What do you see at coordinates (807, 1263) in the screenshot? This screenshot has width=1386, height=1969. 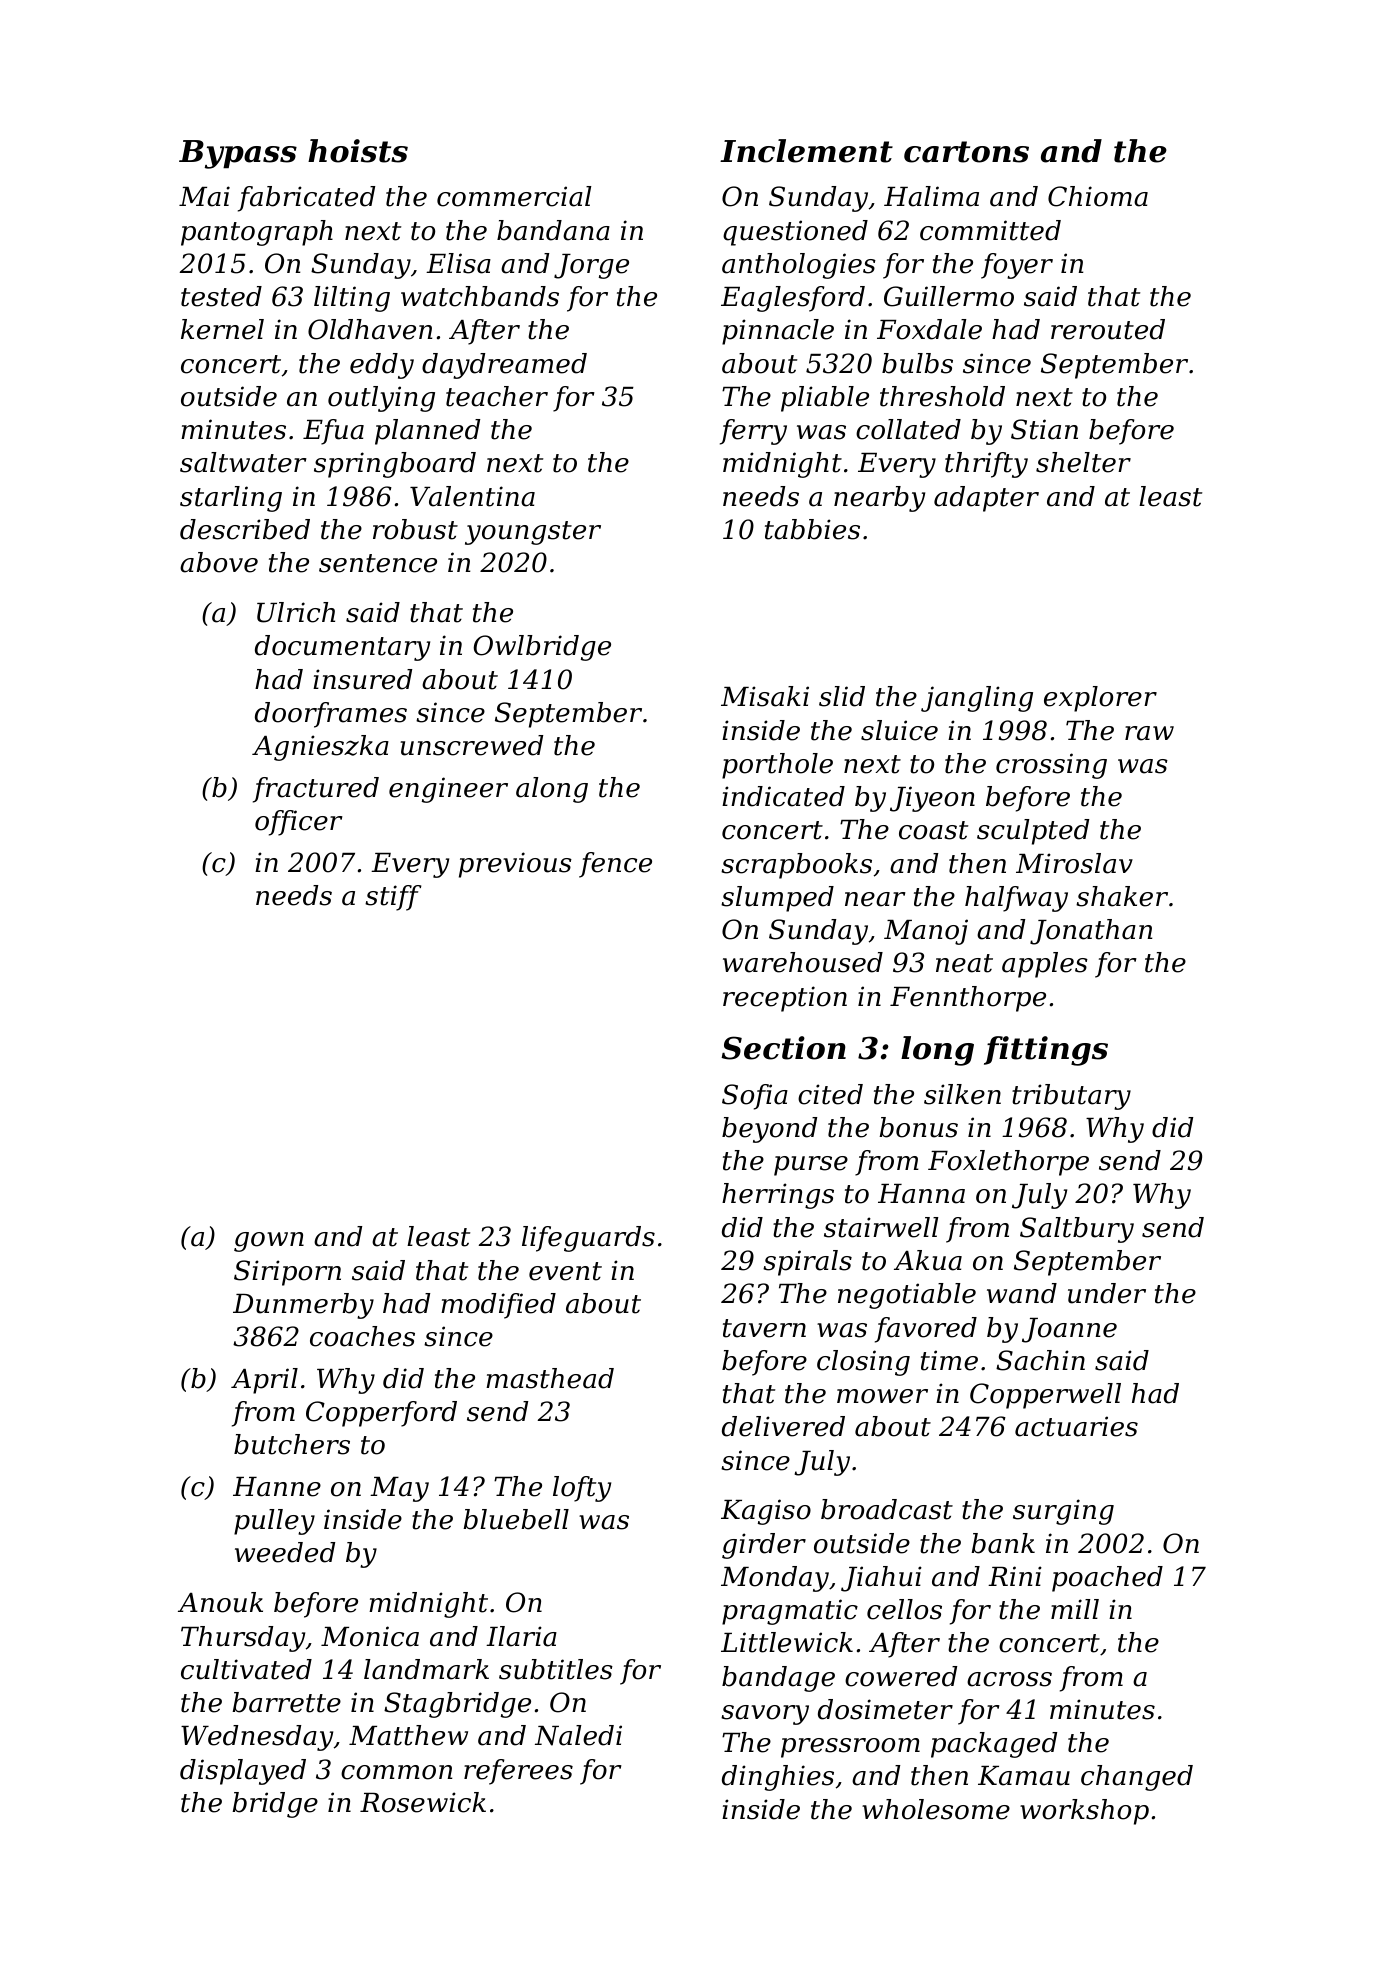 I see `spirals` at bounding box center [807, 1263].
